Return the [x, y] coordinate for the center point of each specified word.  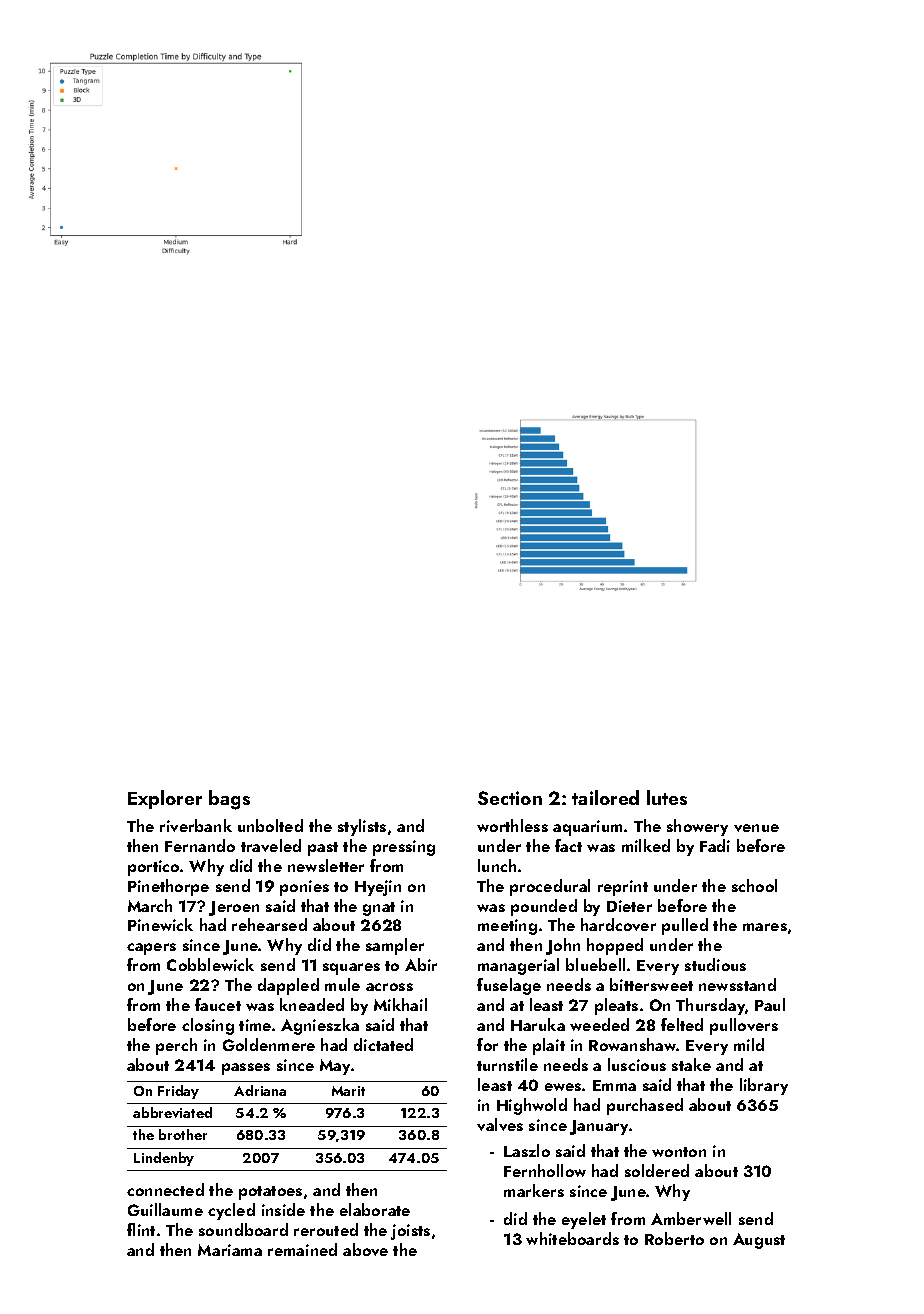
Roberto [674, 1238]
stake [691, 1064]
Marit [348, 1091]
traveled [271, 845]
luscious [637, 1064]
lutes [667, 797]
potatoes [270, 1193]
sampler [395, 946]
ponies [304, 888]
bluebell [595, 964]
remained [302, 1249]
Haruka [538, 1024]
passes [246, 1069]
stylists [362, 827]
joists [410, 1232]
